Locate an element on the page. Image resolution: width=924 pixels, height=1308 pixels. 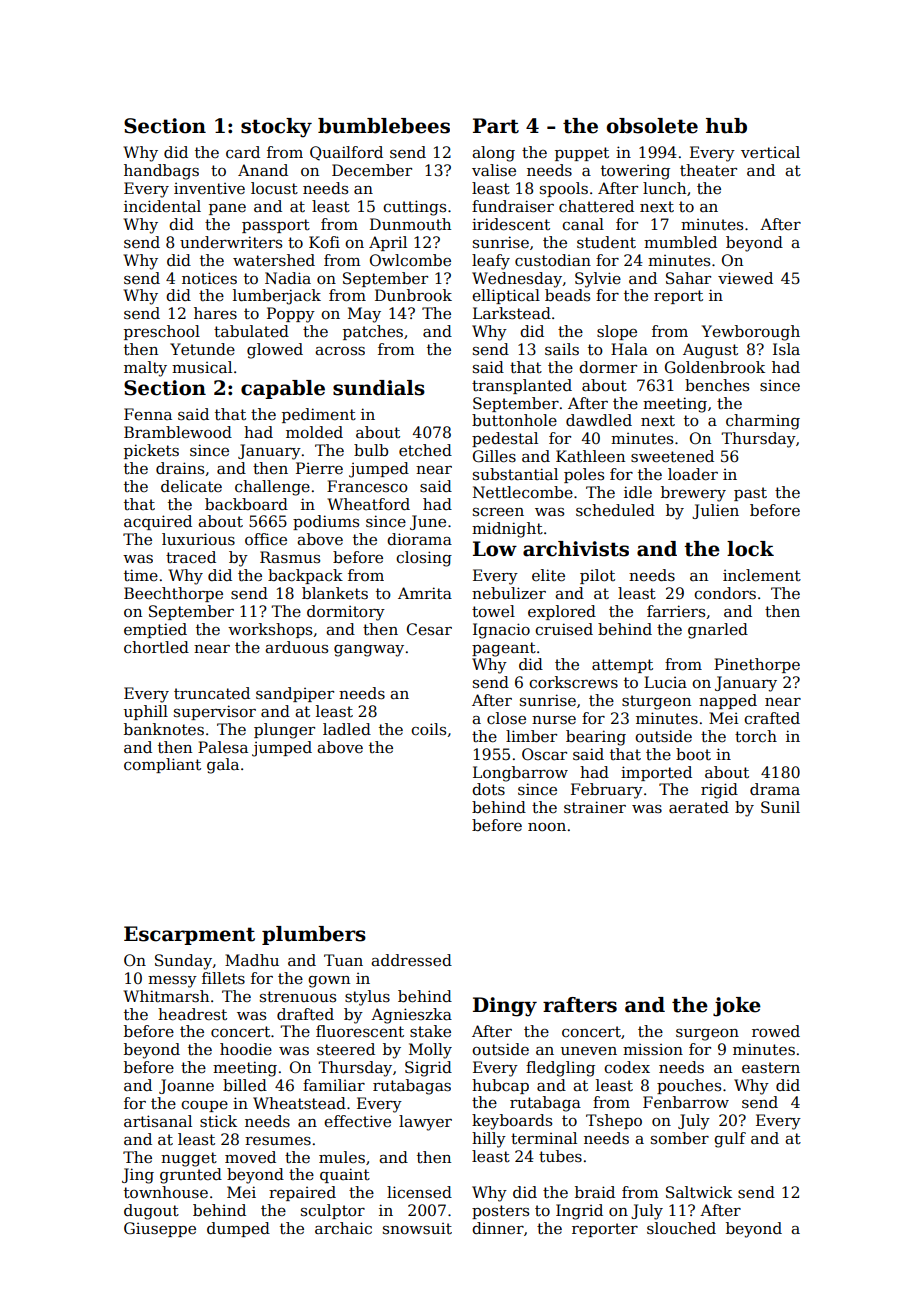
theater is located at coordinates (708, 170).
